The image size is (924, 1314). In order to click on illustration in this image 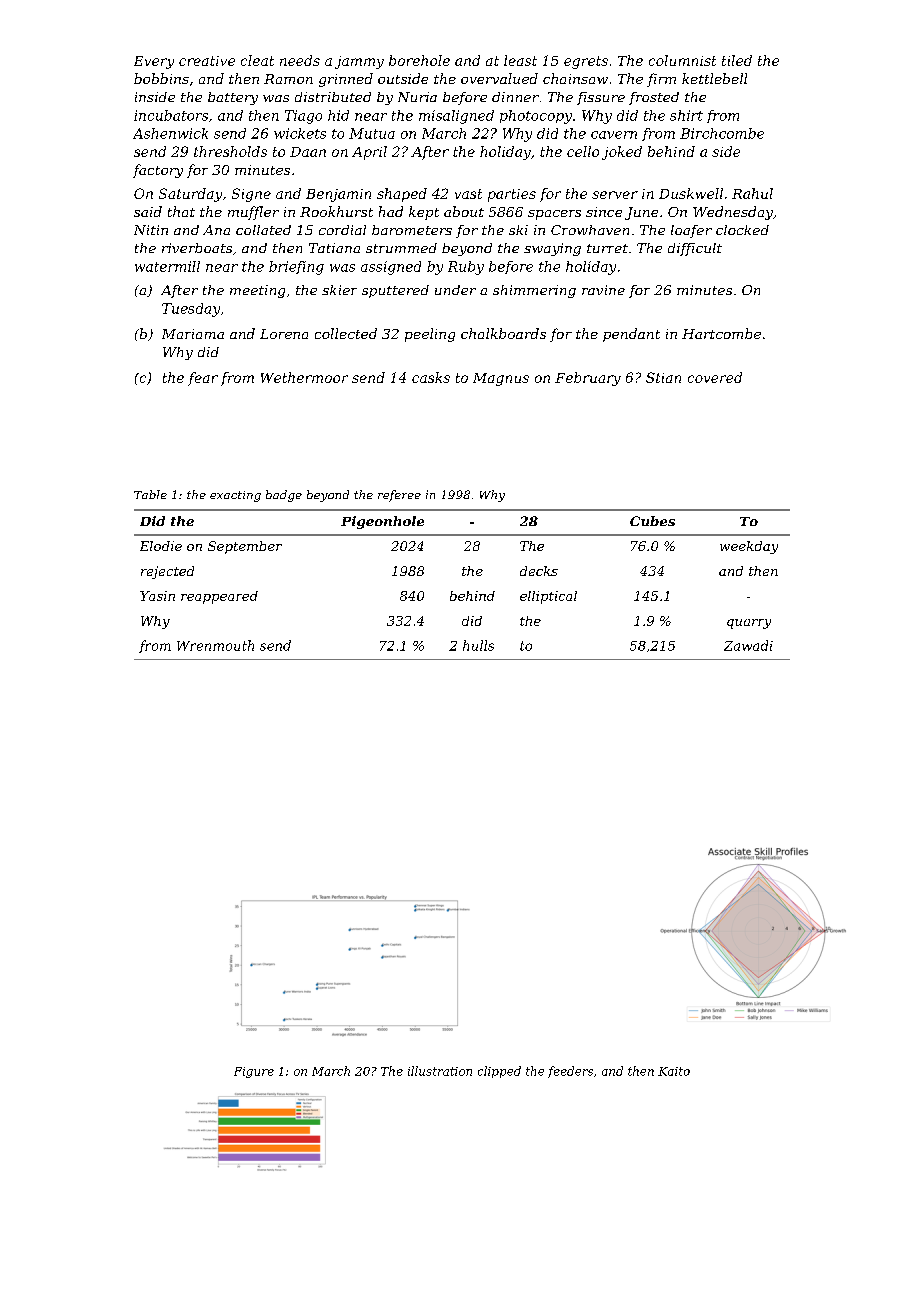, I will do `click(440, 1071)`.
